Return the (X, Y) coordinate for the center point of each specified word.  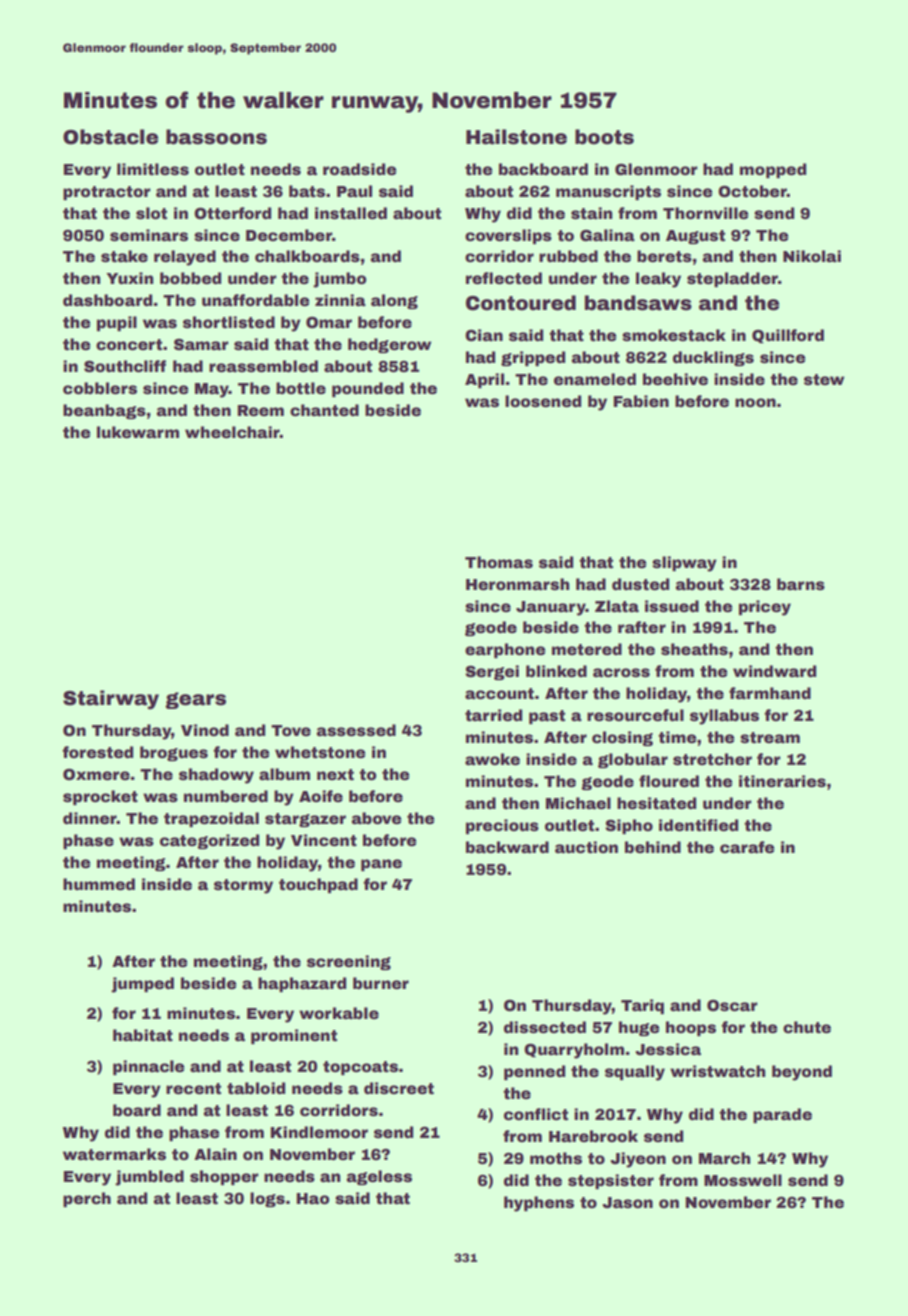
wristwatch (718, 1071)
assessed (356, 730)
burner (381, 983)
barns (801, 584)
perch (87, 1199)
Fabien (641, 401)
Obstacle (110, 137)
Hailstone (516, 137)
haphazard (302, 984)
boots (604, 137)
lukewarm (138, 432)
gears (195, 700)
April (484, 380)
